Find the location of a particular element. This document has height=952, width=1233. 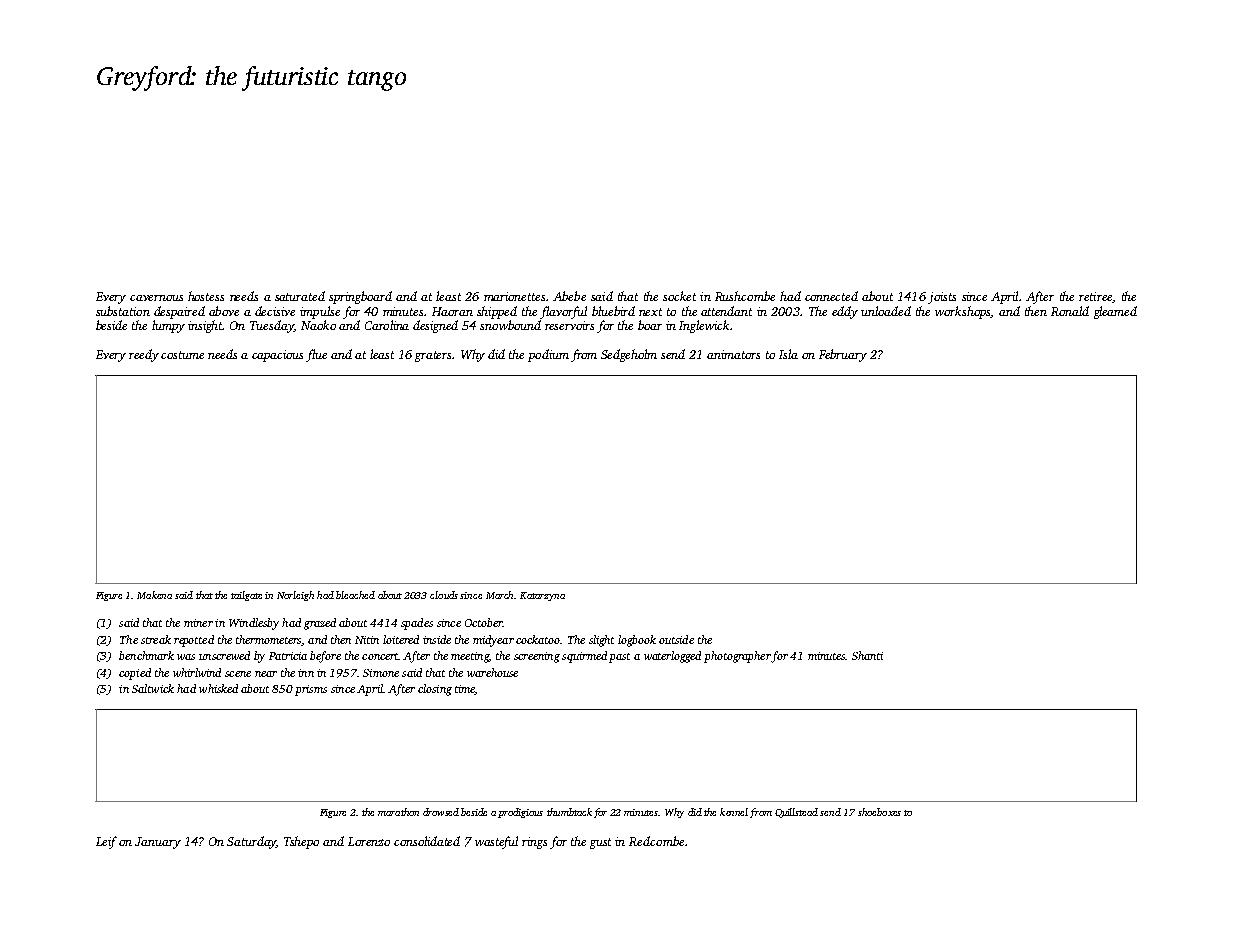

Norleigh is located at coordinates (295, 596).
